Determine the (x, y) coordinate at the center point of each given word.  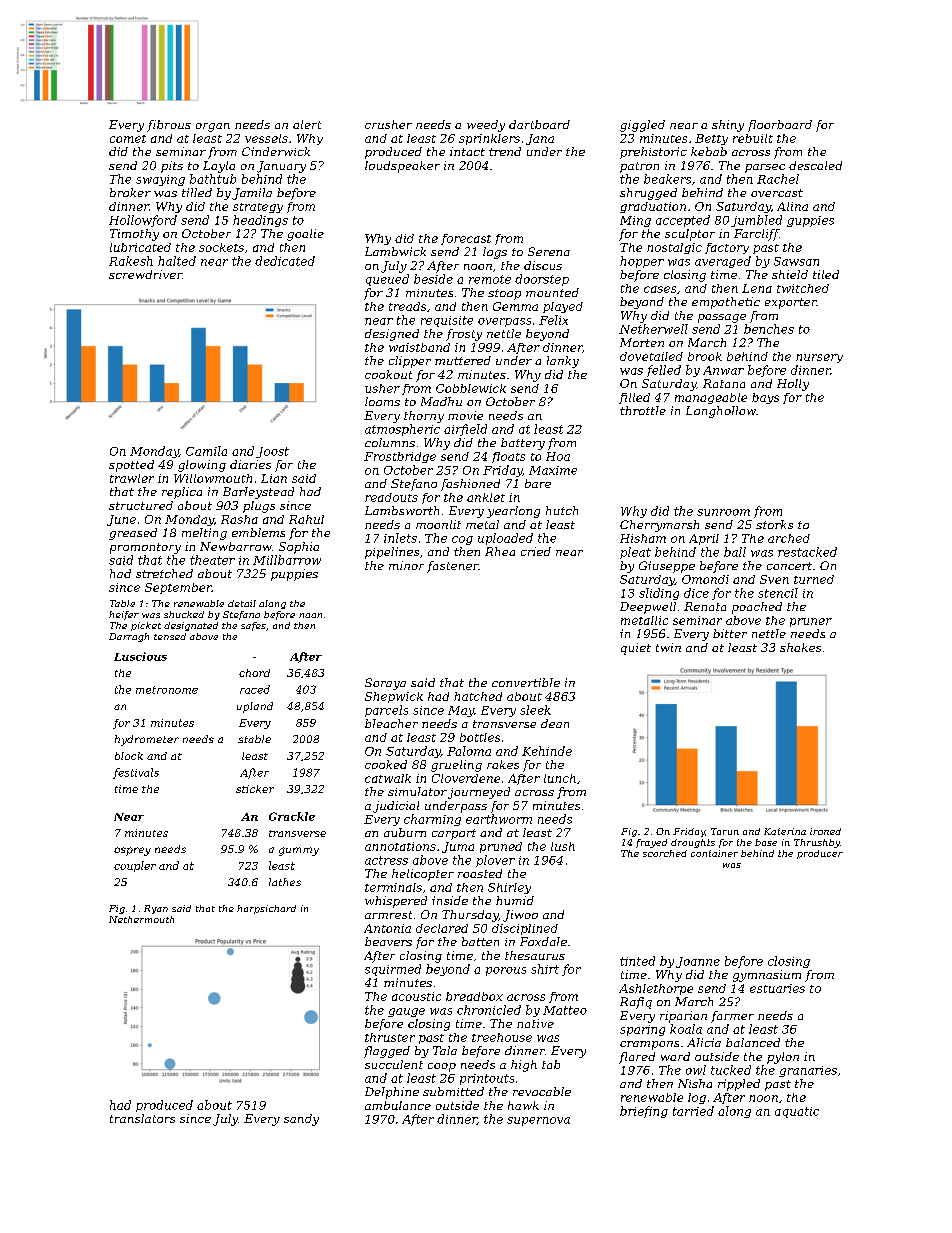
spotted (131, 466)
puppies (294, 575)
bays (765, 398)
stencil (778, 593)
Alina (792, 206)
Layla (219, 167)
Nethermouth (141, 919)
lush (563, 846)
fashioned (470, 485)
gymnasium (767, 976)
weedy (486, 126)
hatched (478, 696)
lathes (285, 882)
